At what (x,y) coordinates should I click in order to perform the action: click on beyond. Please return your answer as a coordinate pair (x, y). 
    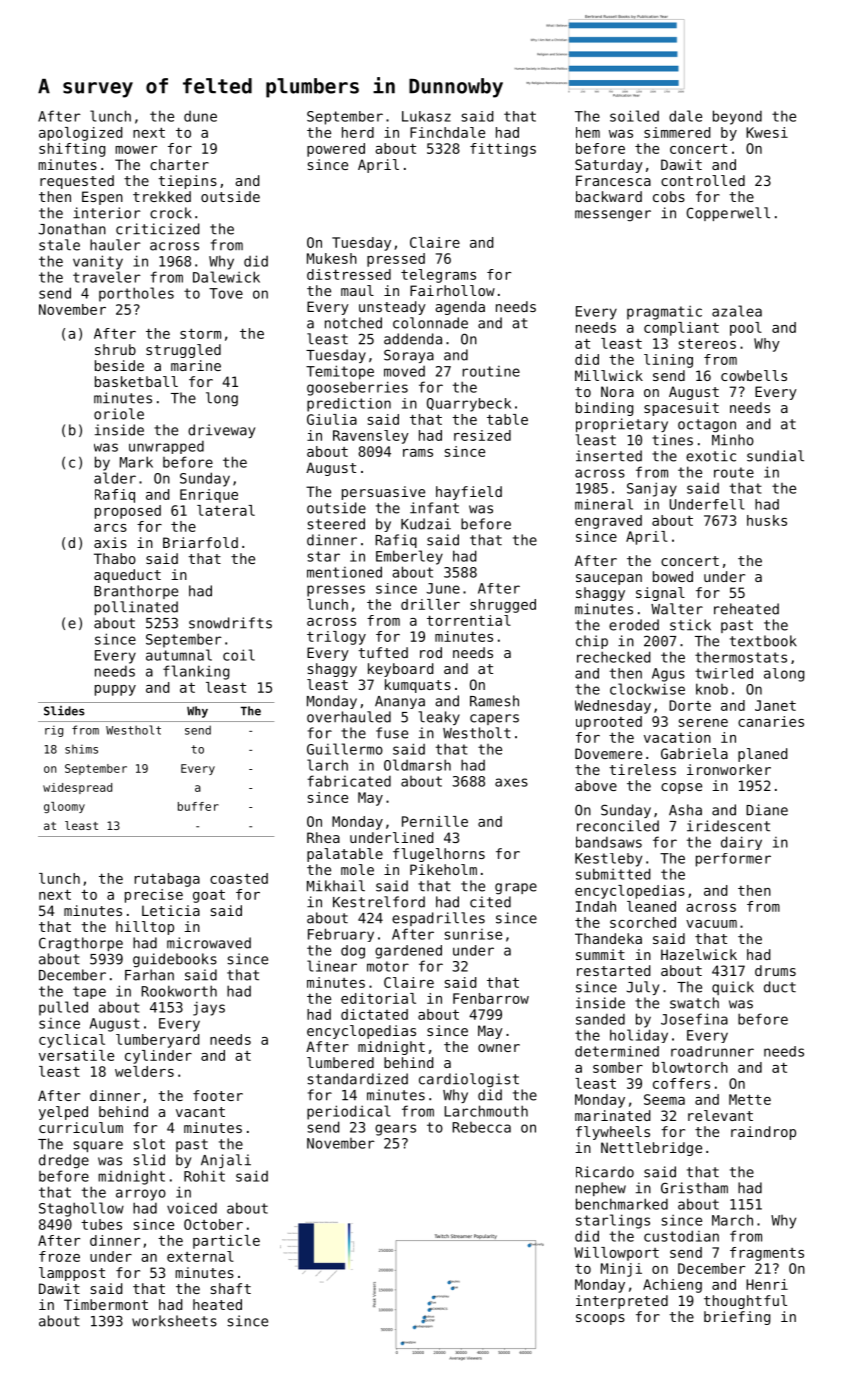
    Looking at the image, I should click on (737, 117).
